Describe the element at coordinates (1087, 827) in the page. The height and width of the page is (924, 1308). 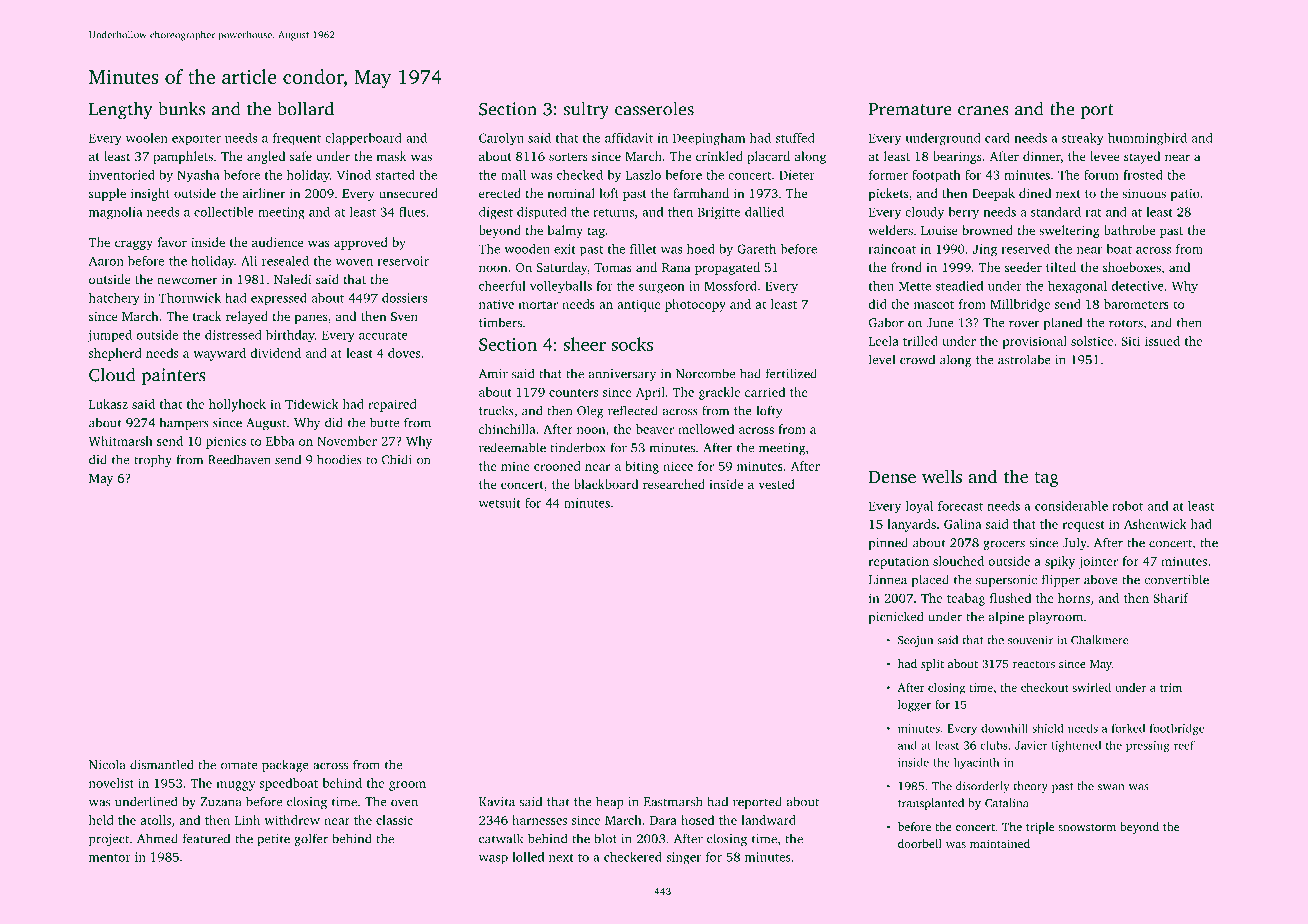
I see `snowstorm` at that location.
